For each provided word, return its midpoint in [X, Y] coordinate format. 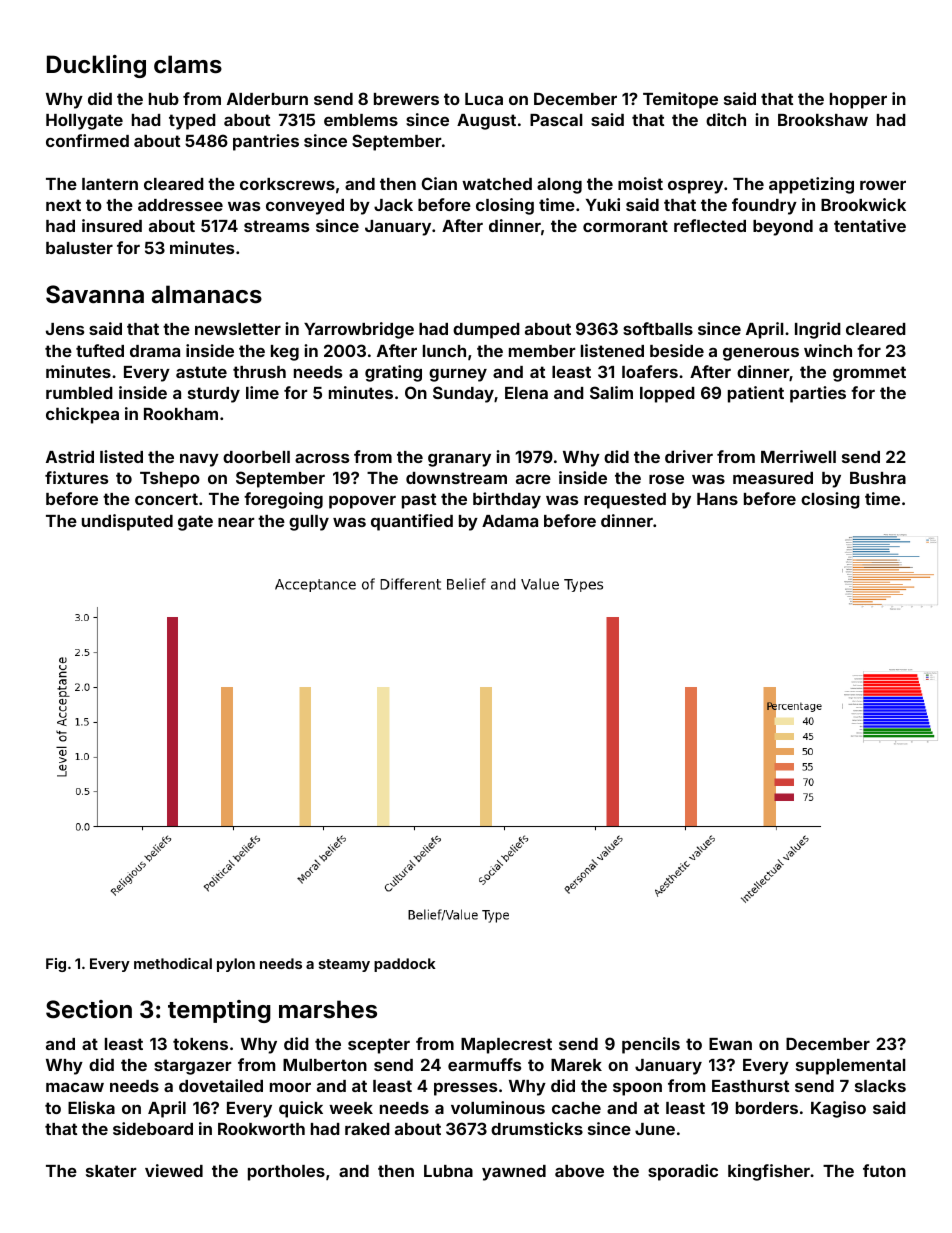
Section [89, 1009]
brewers [406, 99]
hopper [858, 101]
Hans [717, 499]
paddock [405, 965]
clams [188, 64]
